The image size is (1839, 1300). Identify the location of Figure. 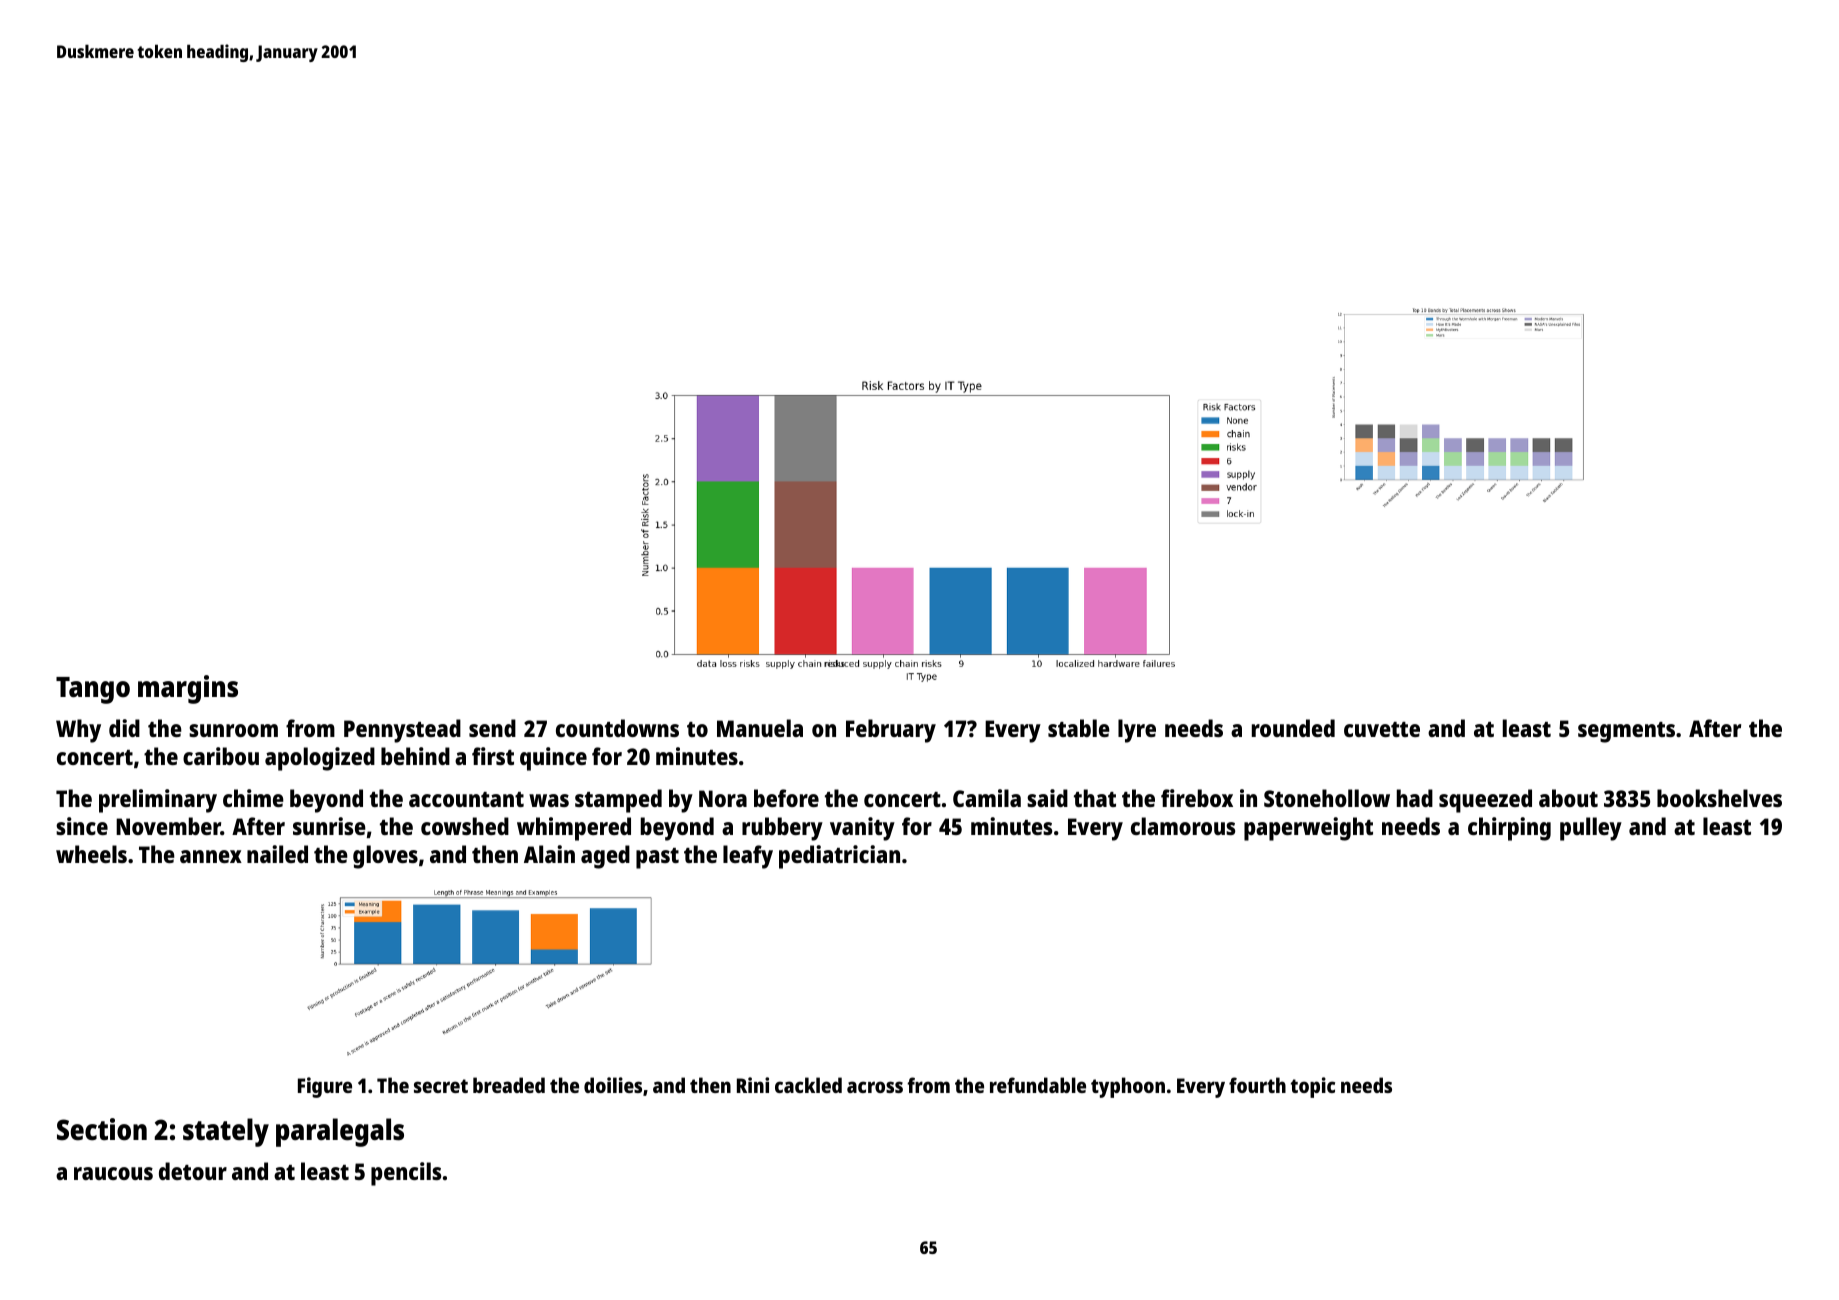
(325, 1087).
